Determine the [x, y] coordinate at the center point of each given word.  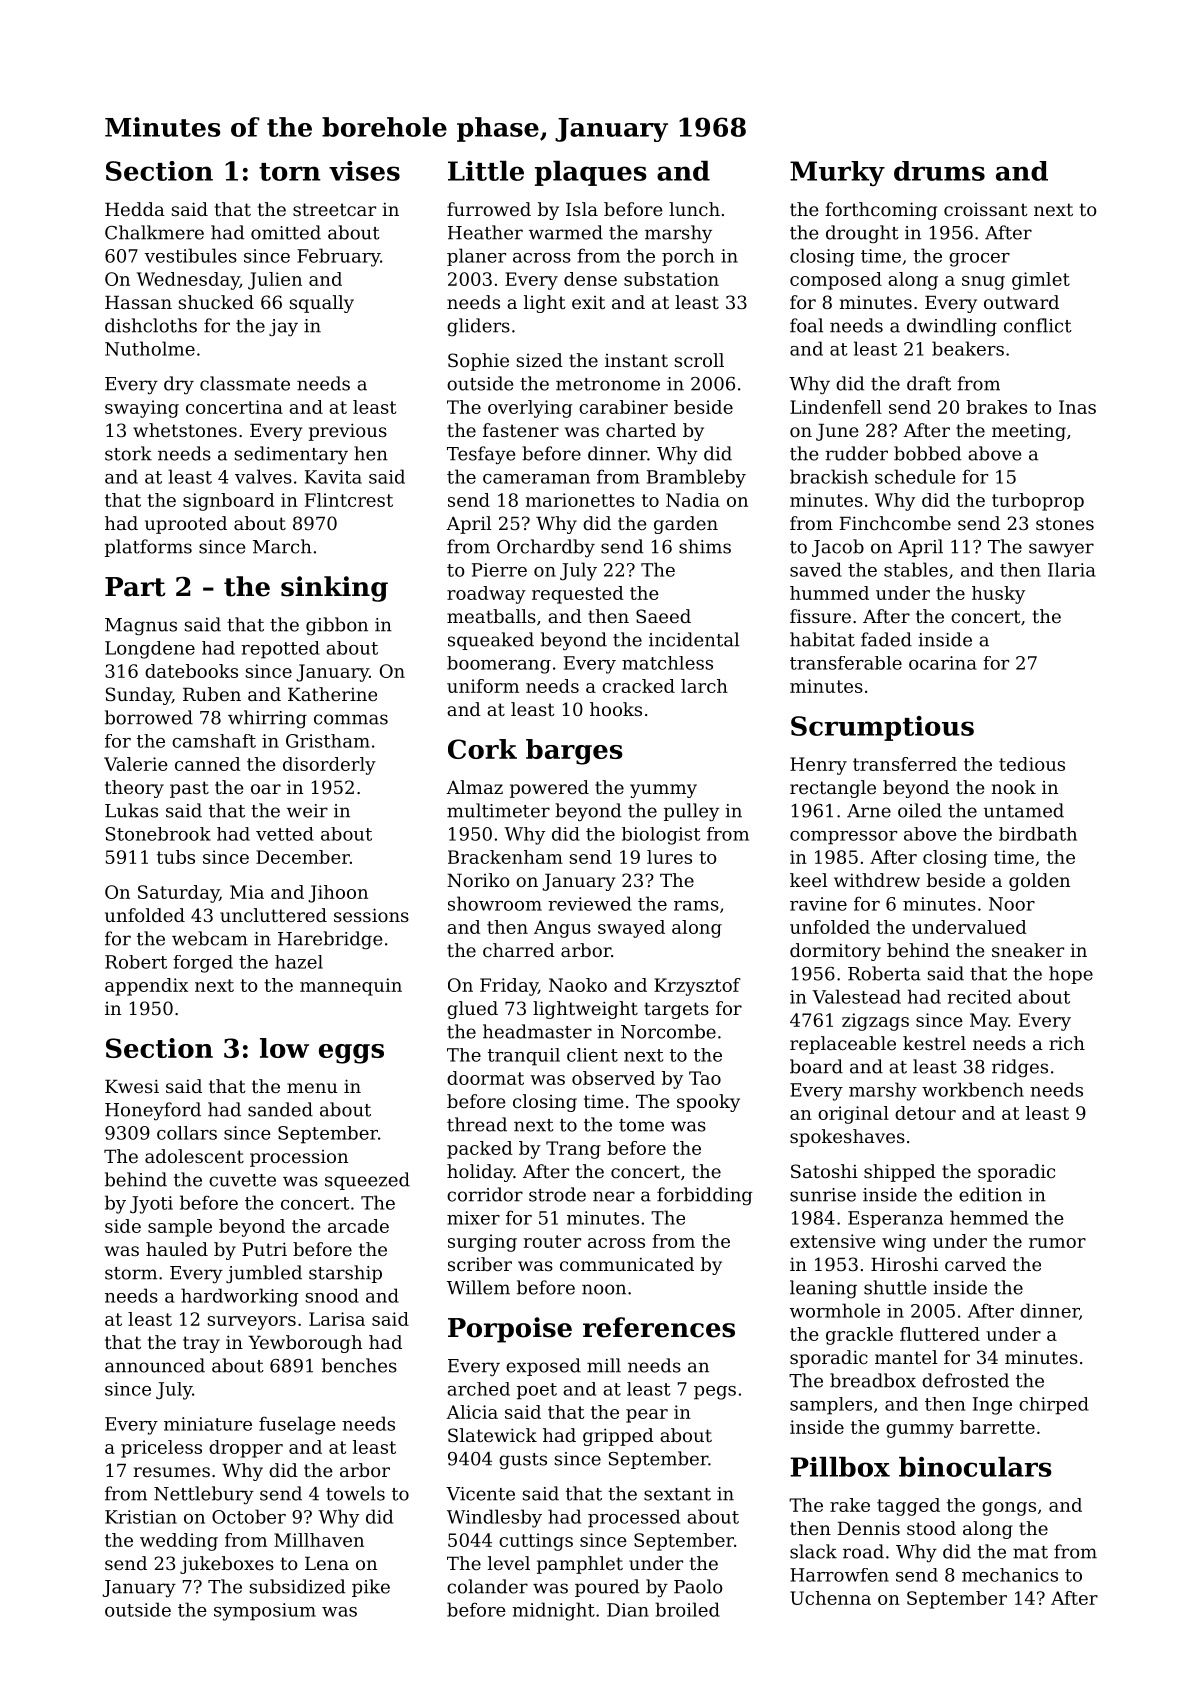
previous [348, 432]
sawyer [1061, 550]
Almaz [474, 787]
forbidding [705, 1196]
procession [299, 1158]
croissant [986, 209]
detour [925, 1113]
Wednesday [188, 281]
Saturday [178, 894]
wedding [179, 1542]
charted [641, 430]
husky [998, 595]
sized [540, 360]
